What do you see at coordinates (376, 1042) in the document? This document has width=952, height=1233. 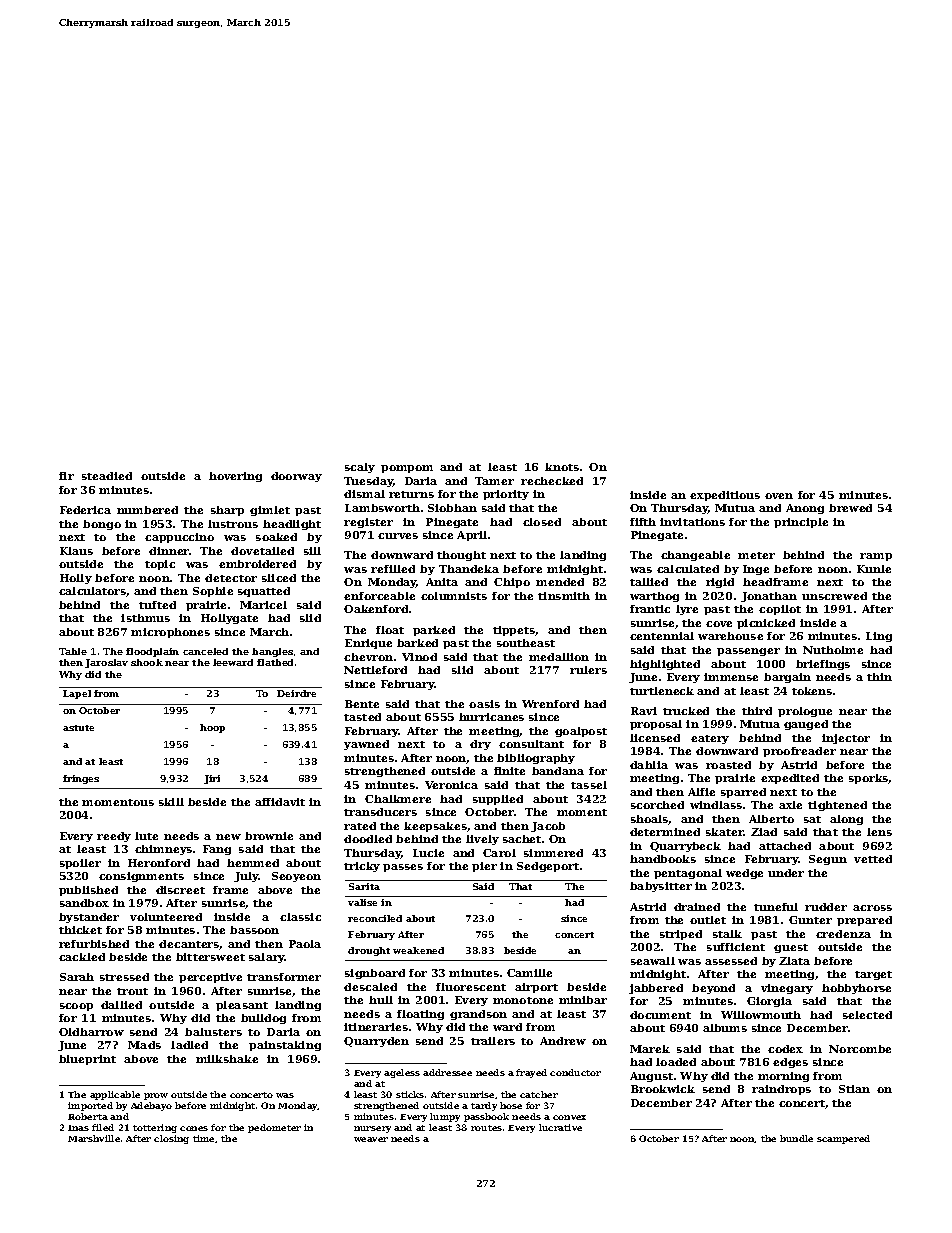 I see `Quarryden` at bounding box center [376, 1042].
